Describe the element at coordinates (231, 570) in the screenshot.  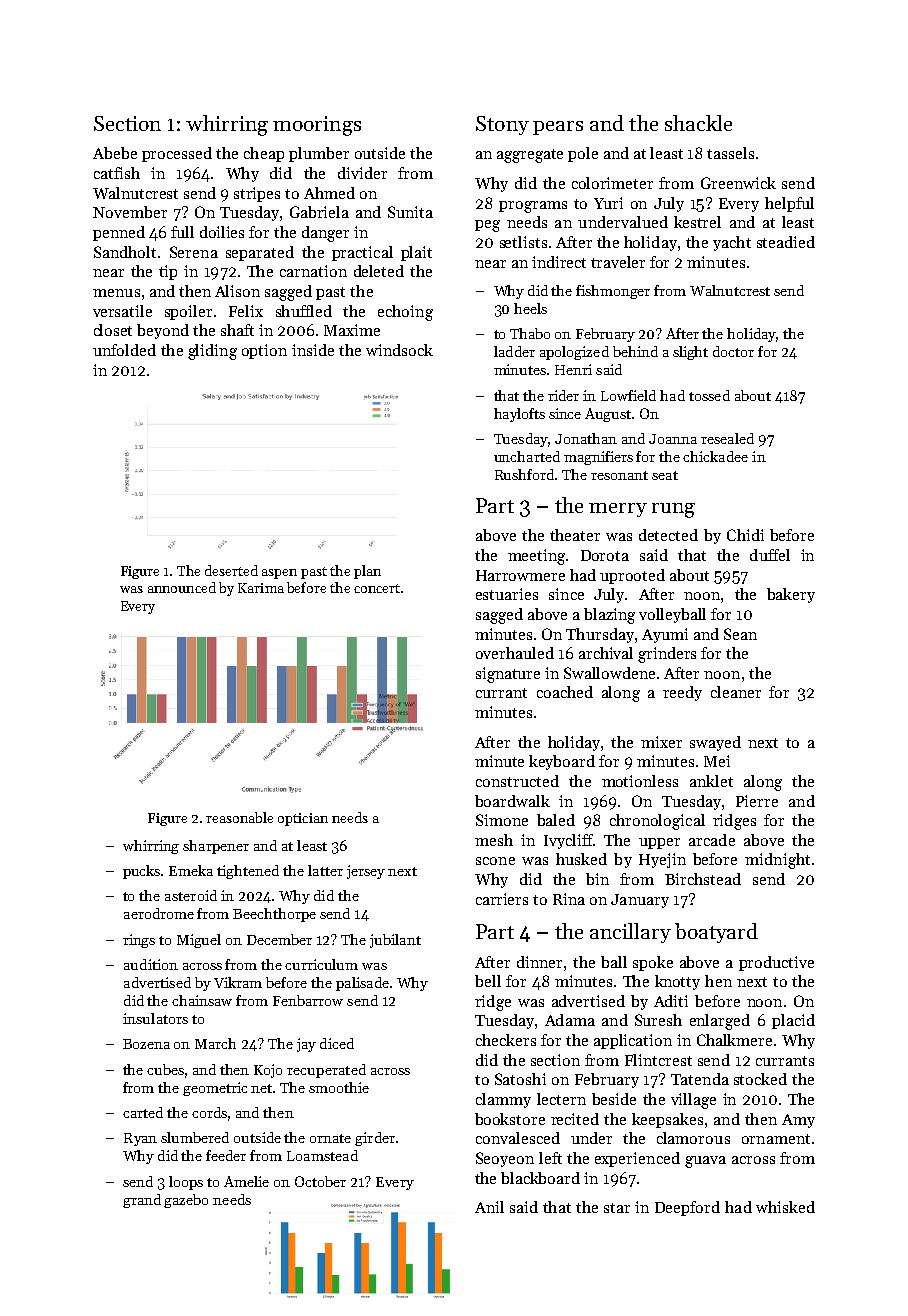
I see `deserted` at that location.
